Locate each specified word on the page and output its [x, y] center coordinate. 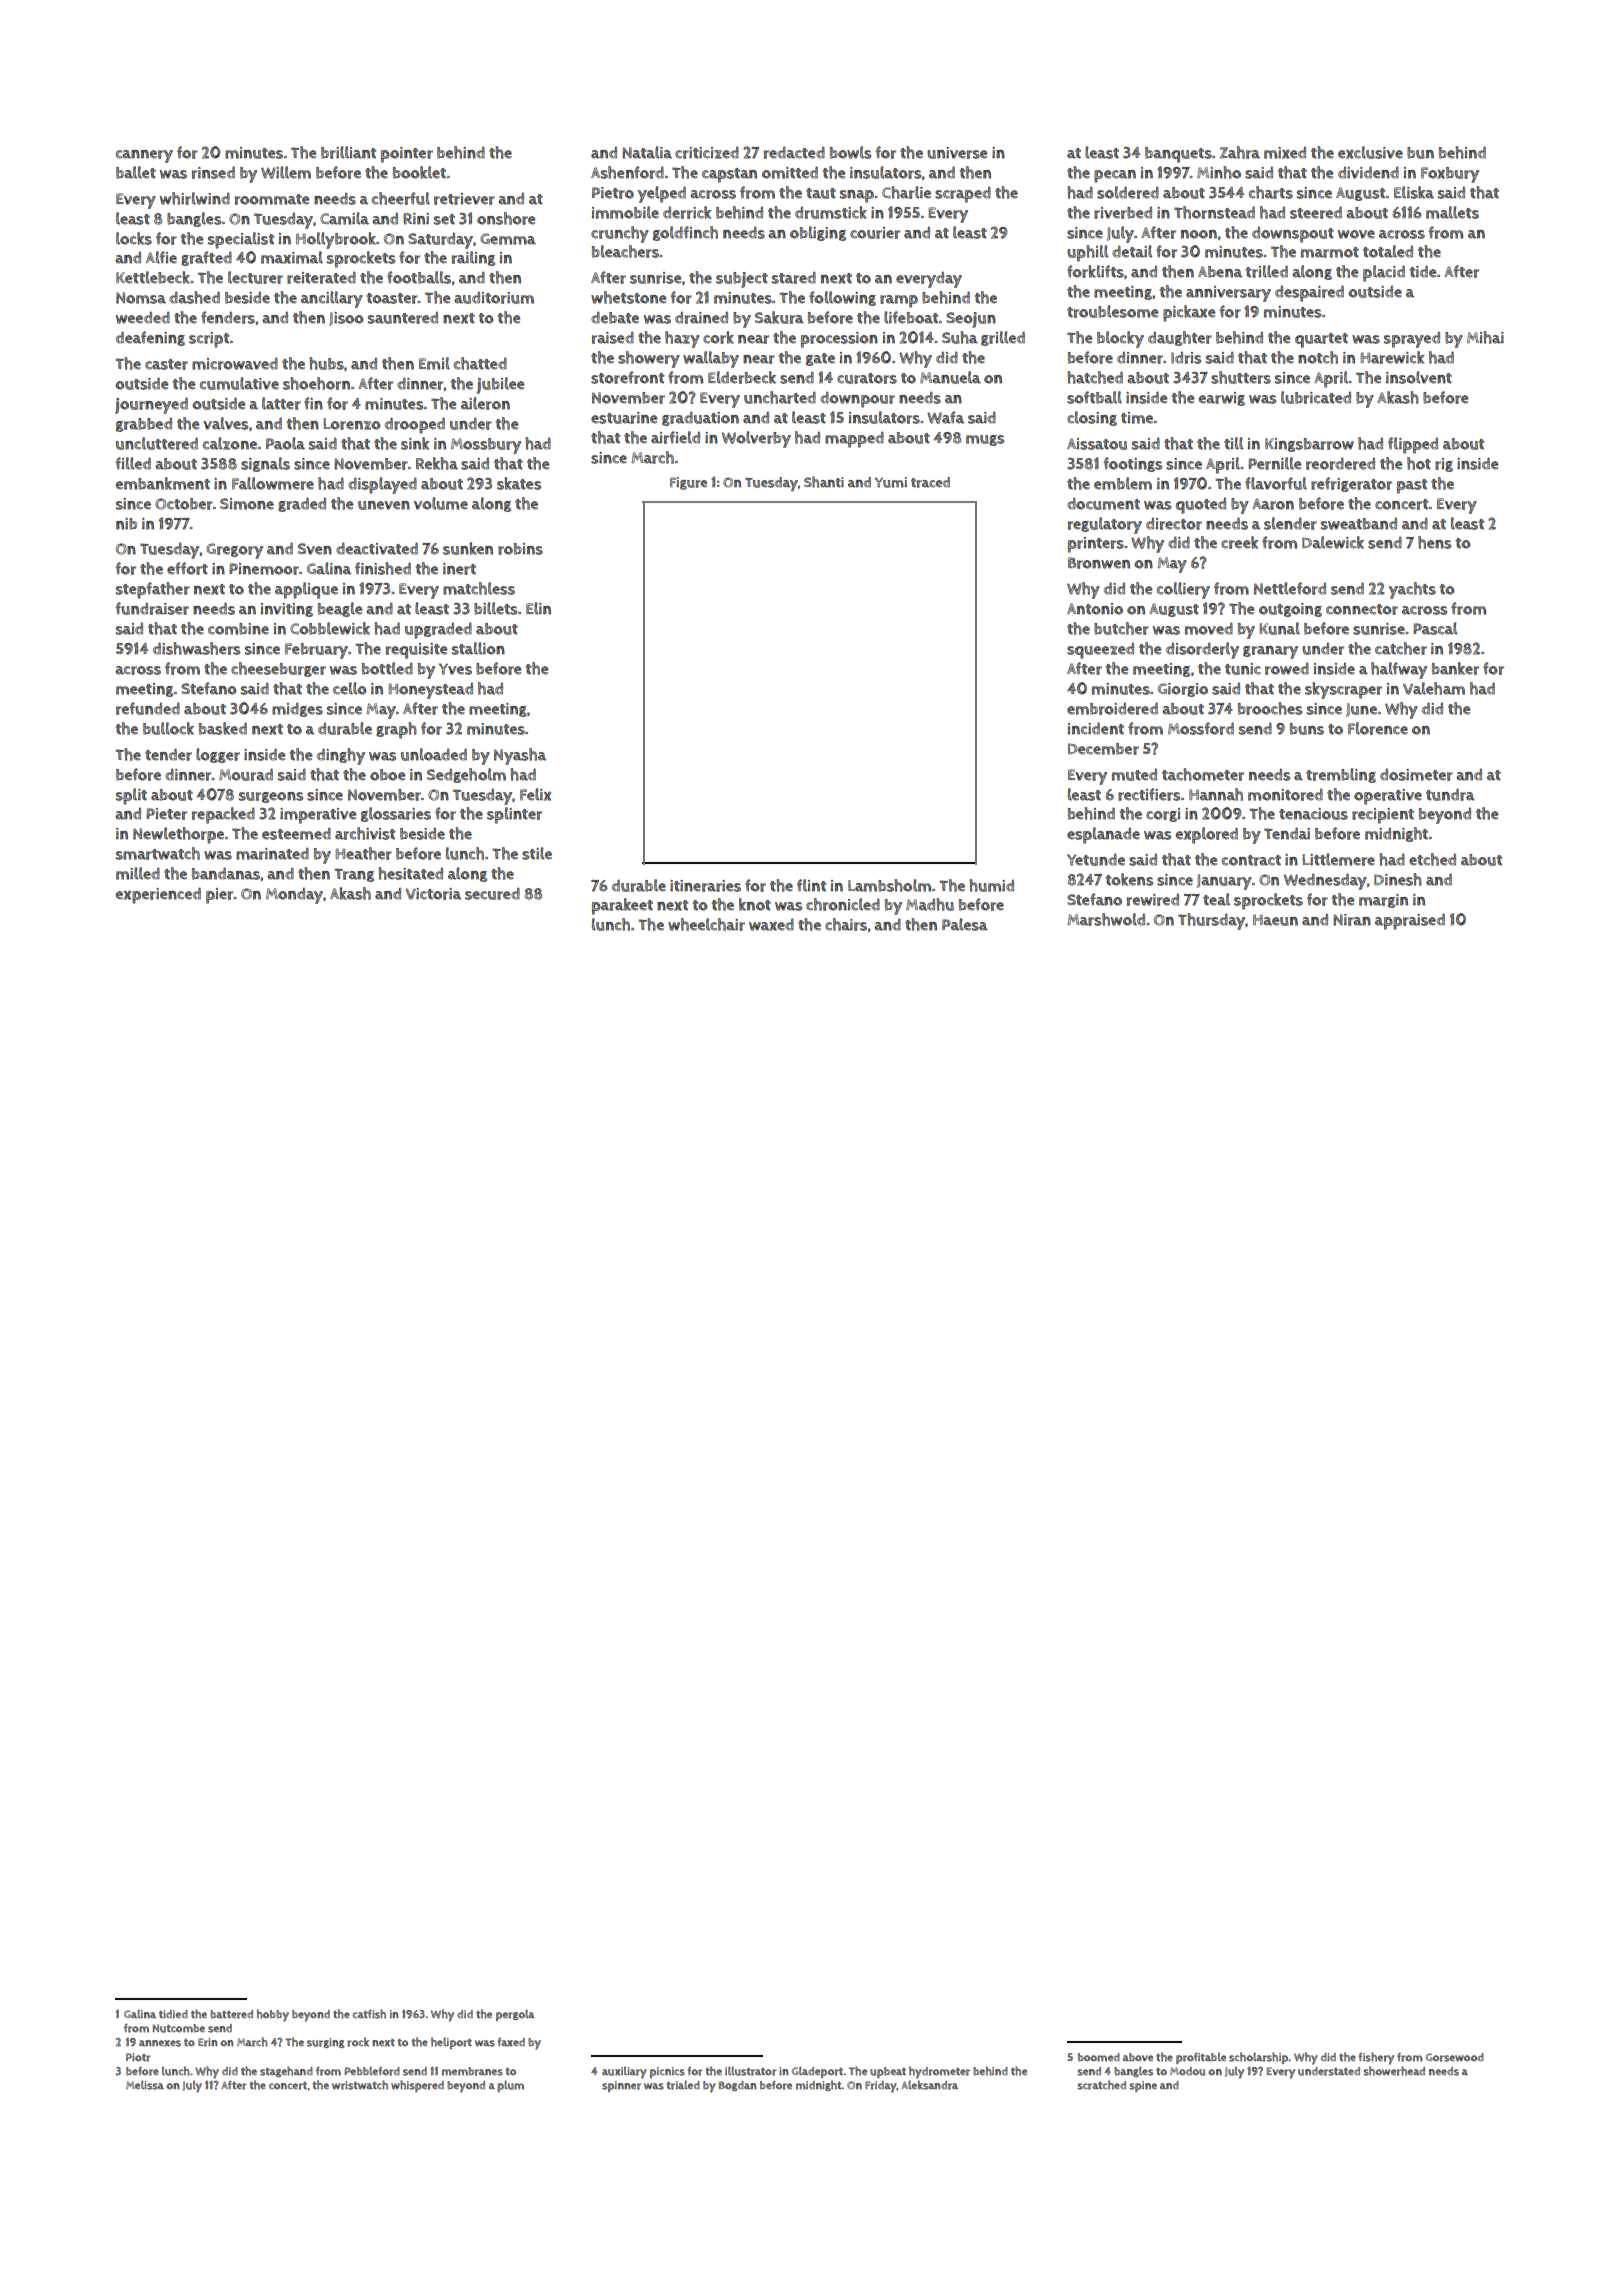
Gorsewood [1455, 2057]
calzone [230, 443]
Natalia [647, 152]
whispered [417, 2086]
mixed [1285, 152]
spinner [621, 2086]
